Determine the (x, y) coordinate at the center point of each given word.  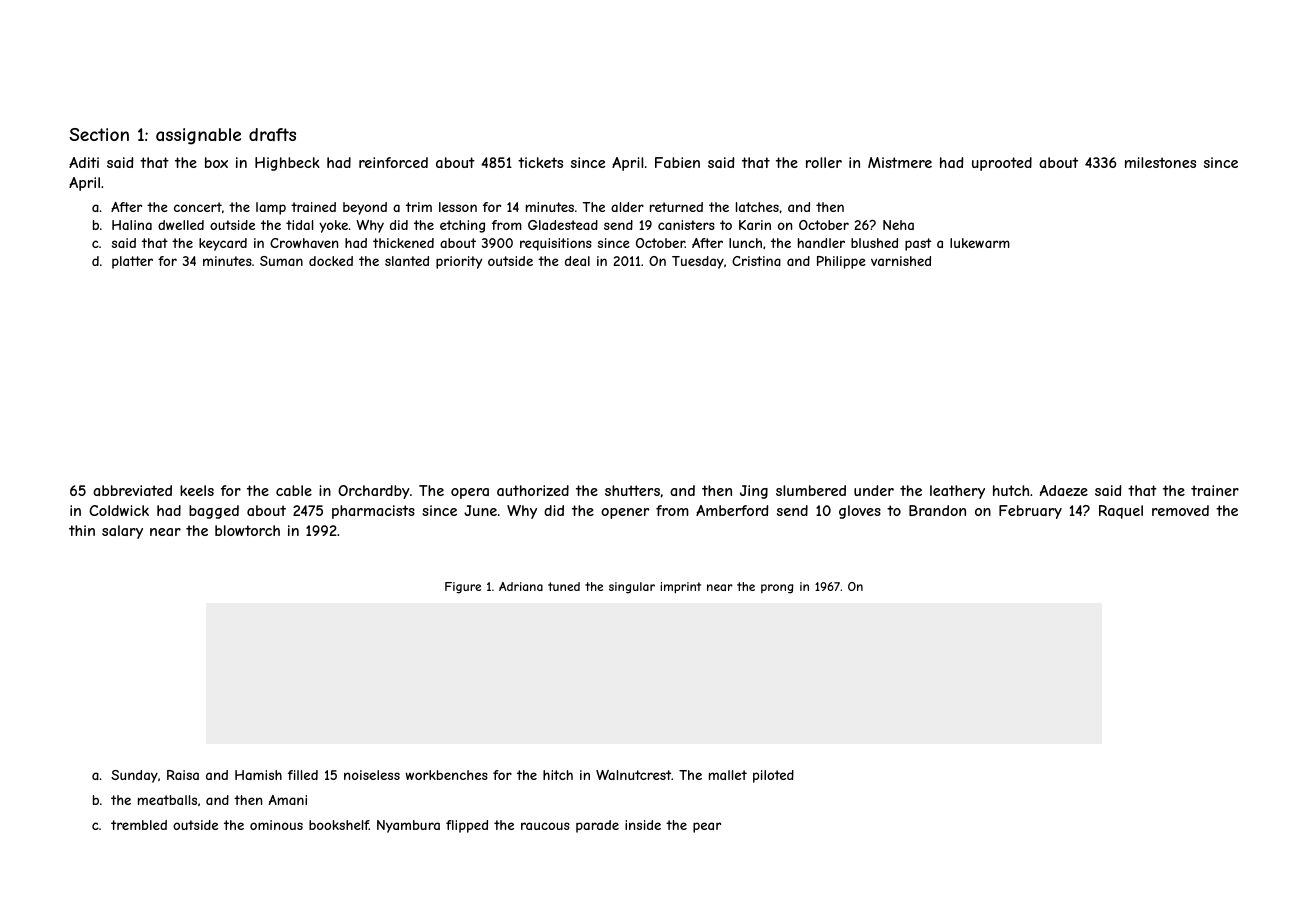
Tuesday (698, 262)
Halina (132, 225)
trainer (1215, 490)
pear (707, 827)
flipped (467, 826)
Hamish (258, 775)
